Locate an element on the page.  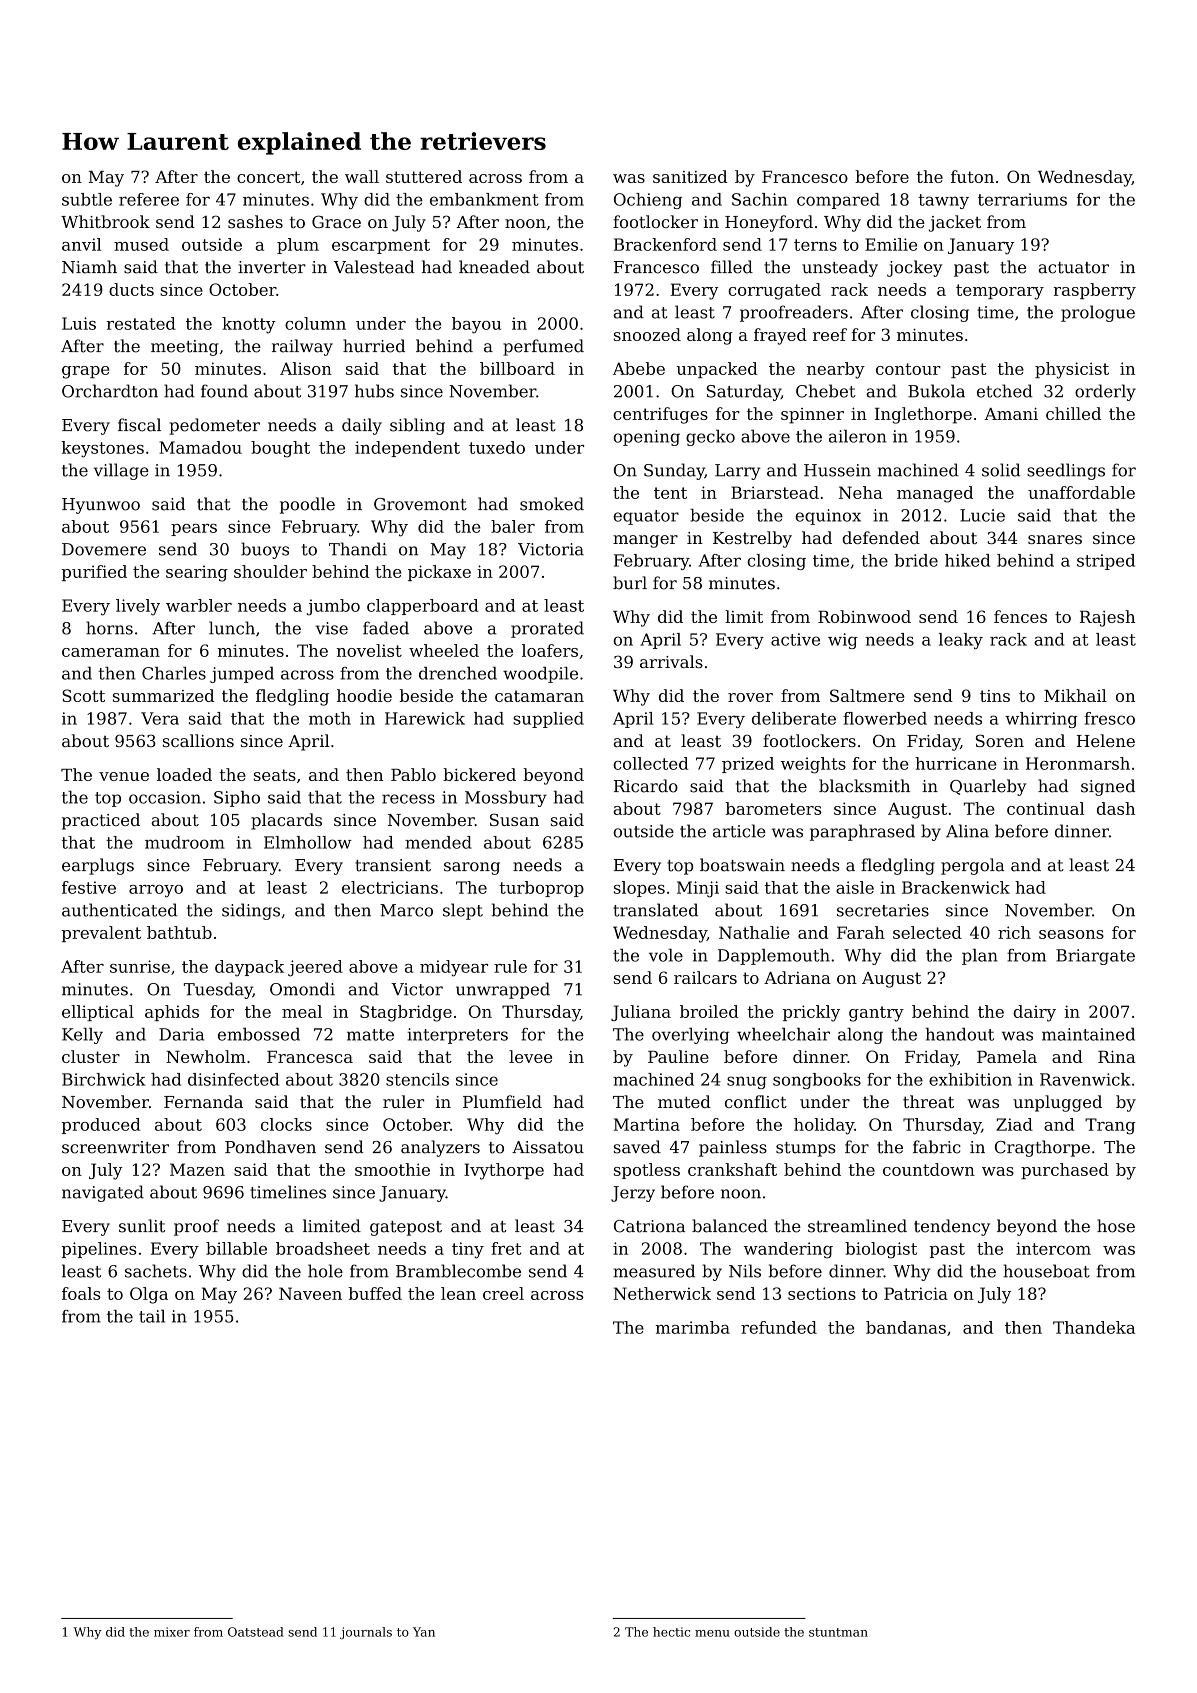
mixer is located at coordinates (172, 1632).
